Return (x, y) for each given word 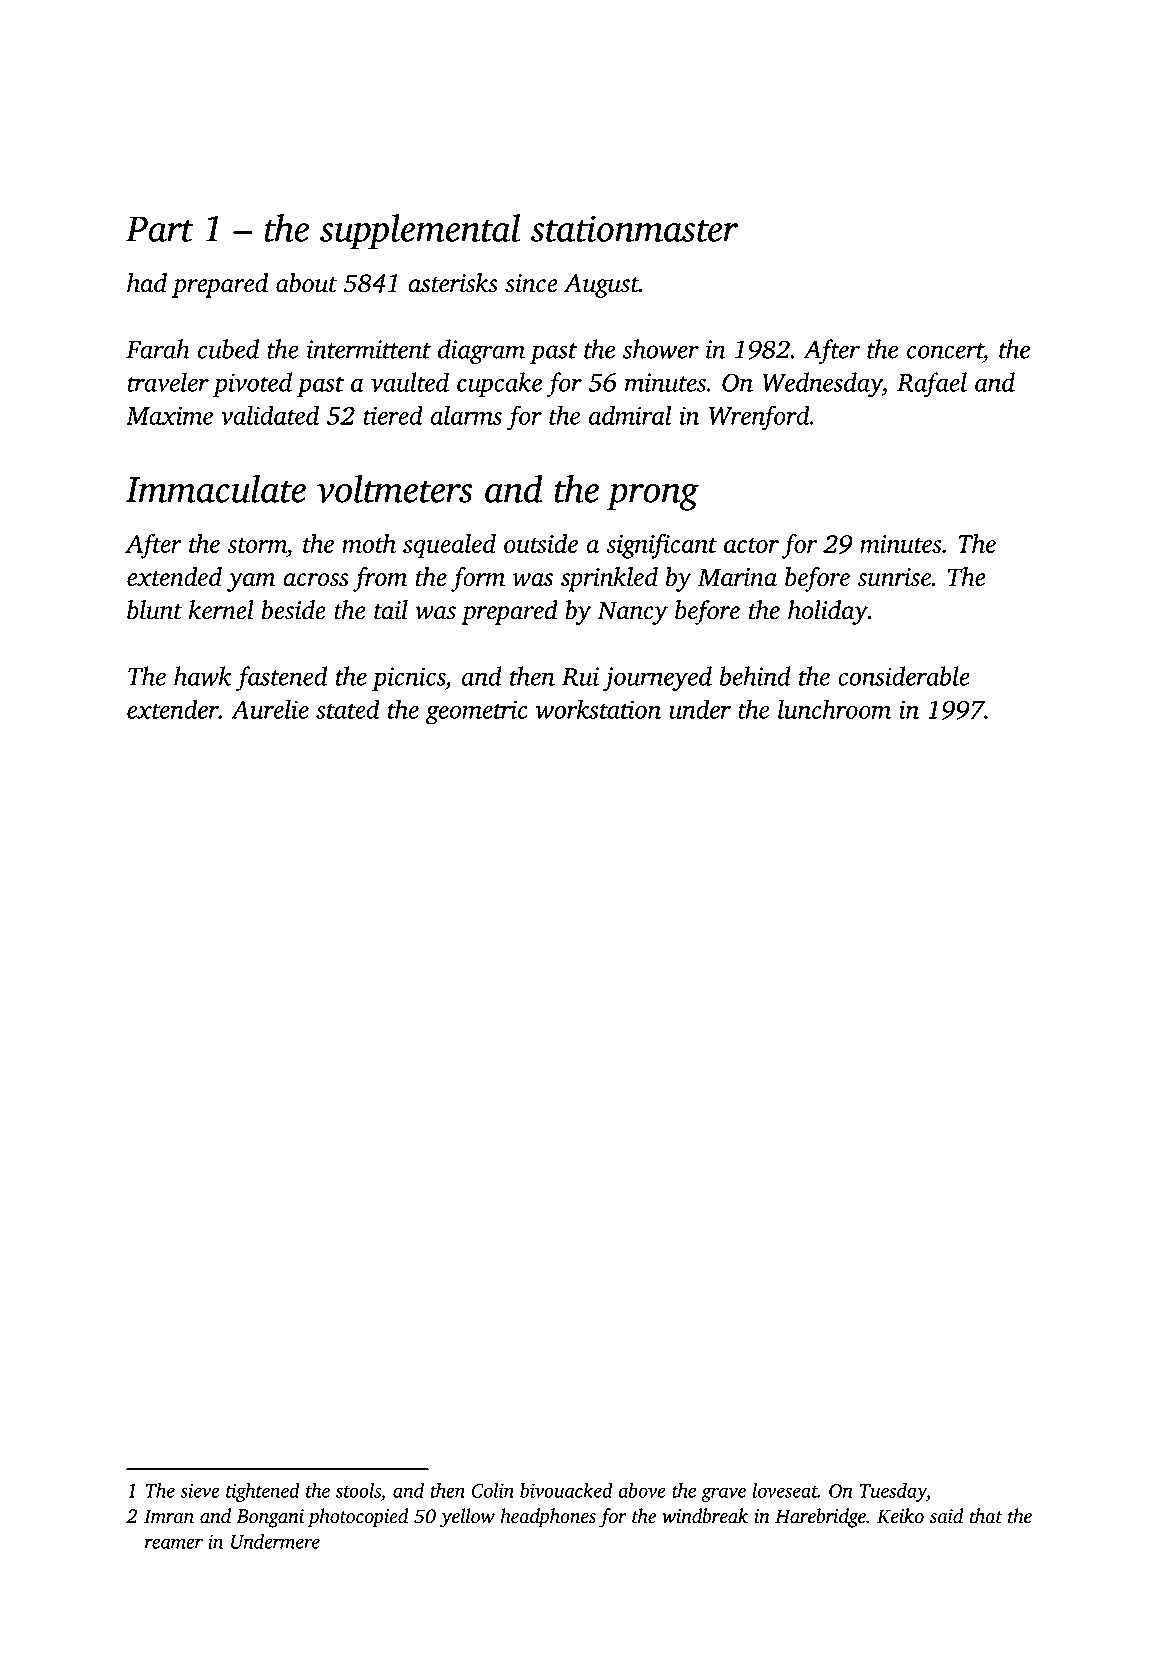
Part (160, 229)
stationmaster (634, 228)
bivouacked (566, 1490)
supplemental (420, 232)
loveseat (785, 1490)
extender (173, 709)
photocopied (358, 1518)
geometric (476, 712)
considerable (904, 676)
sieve (199, 1490)
